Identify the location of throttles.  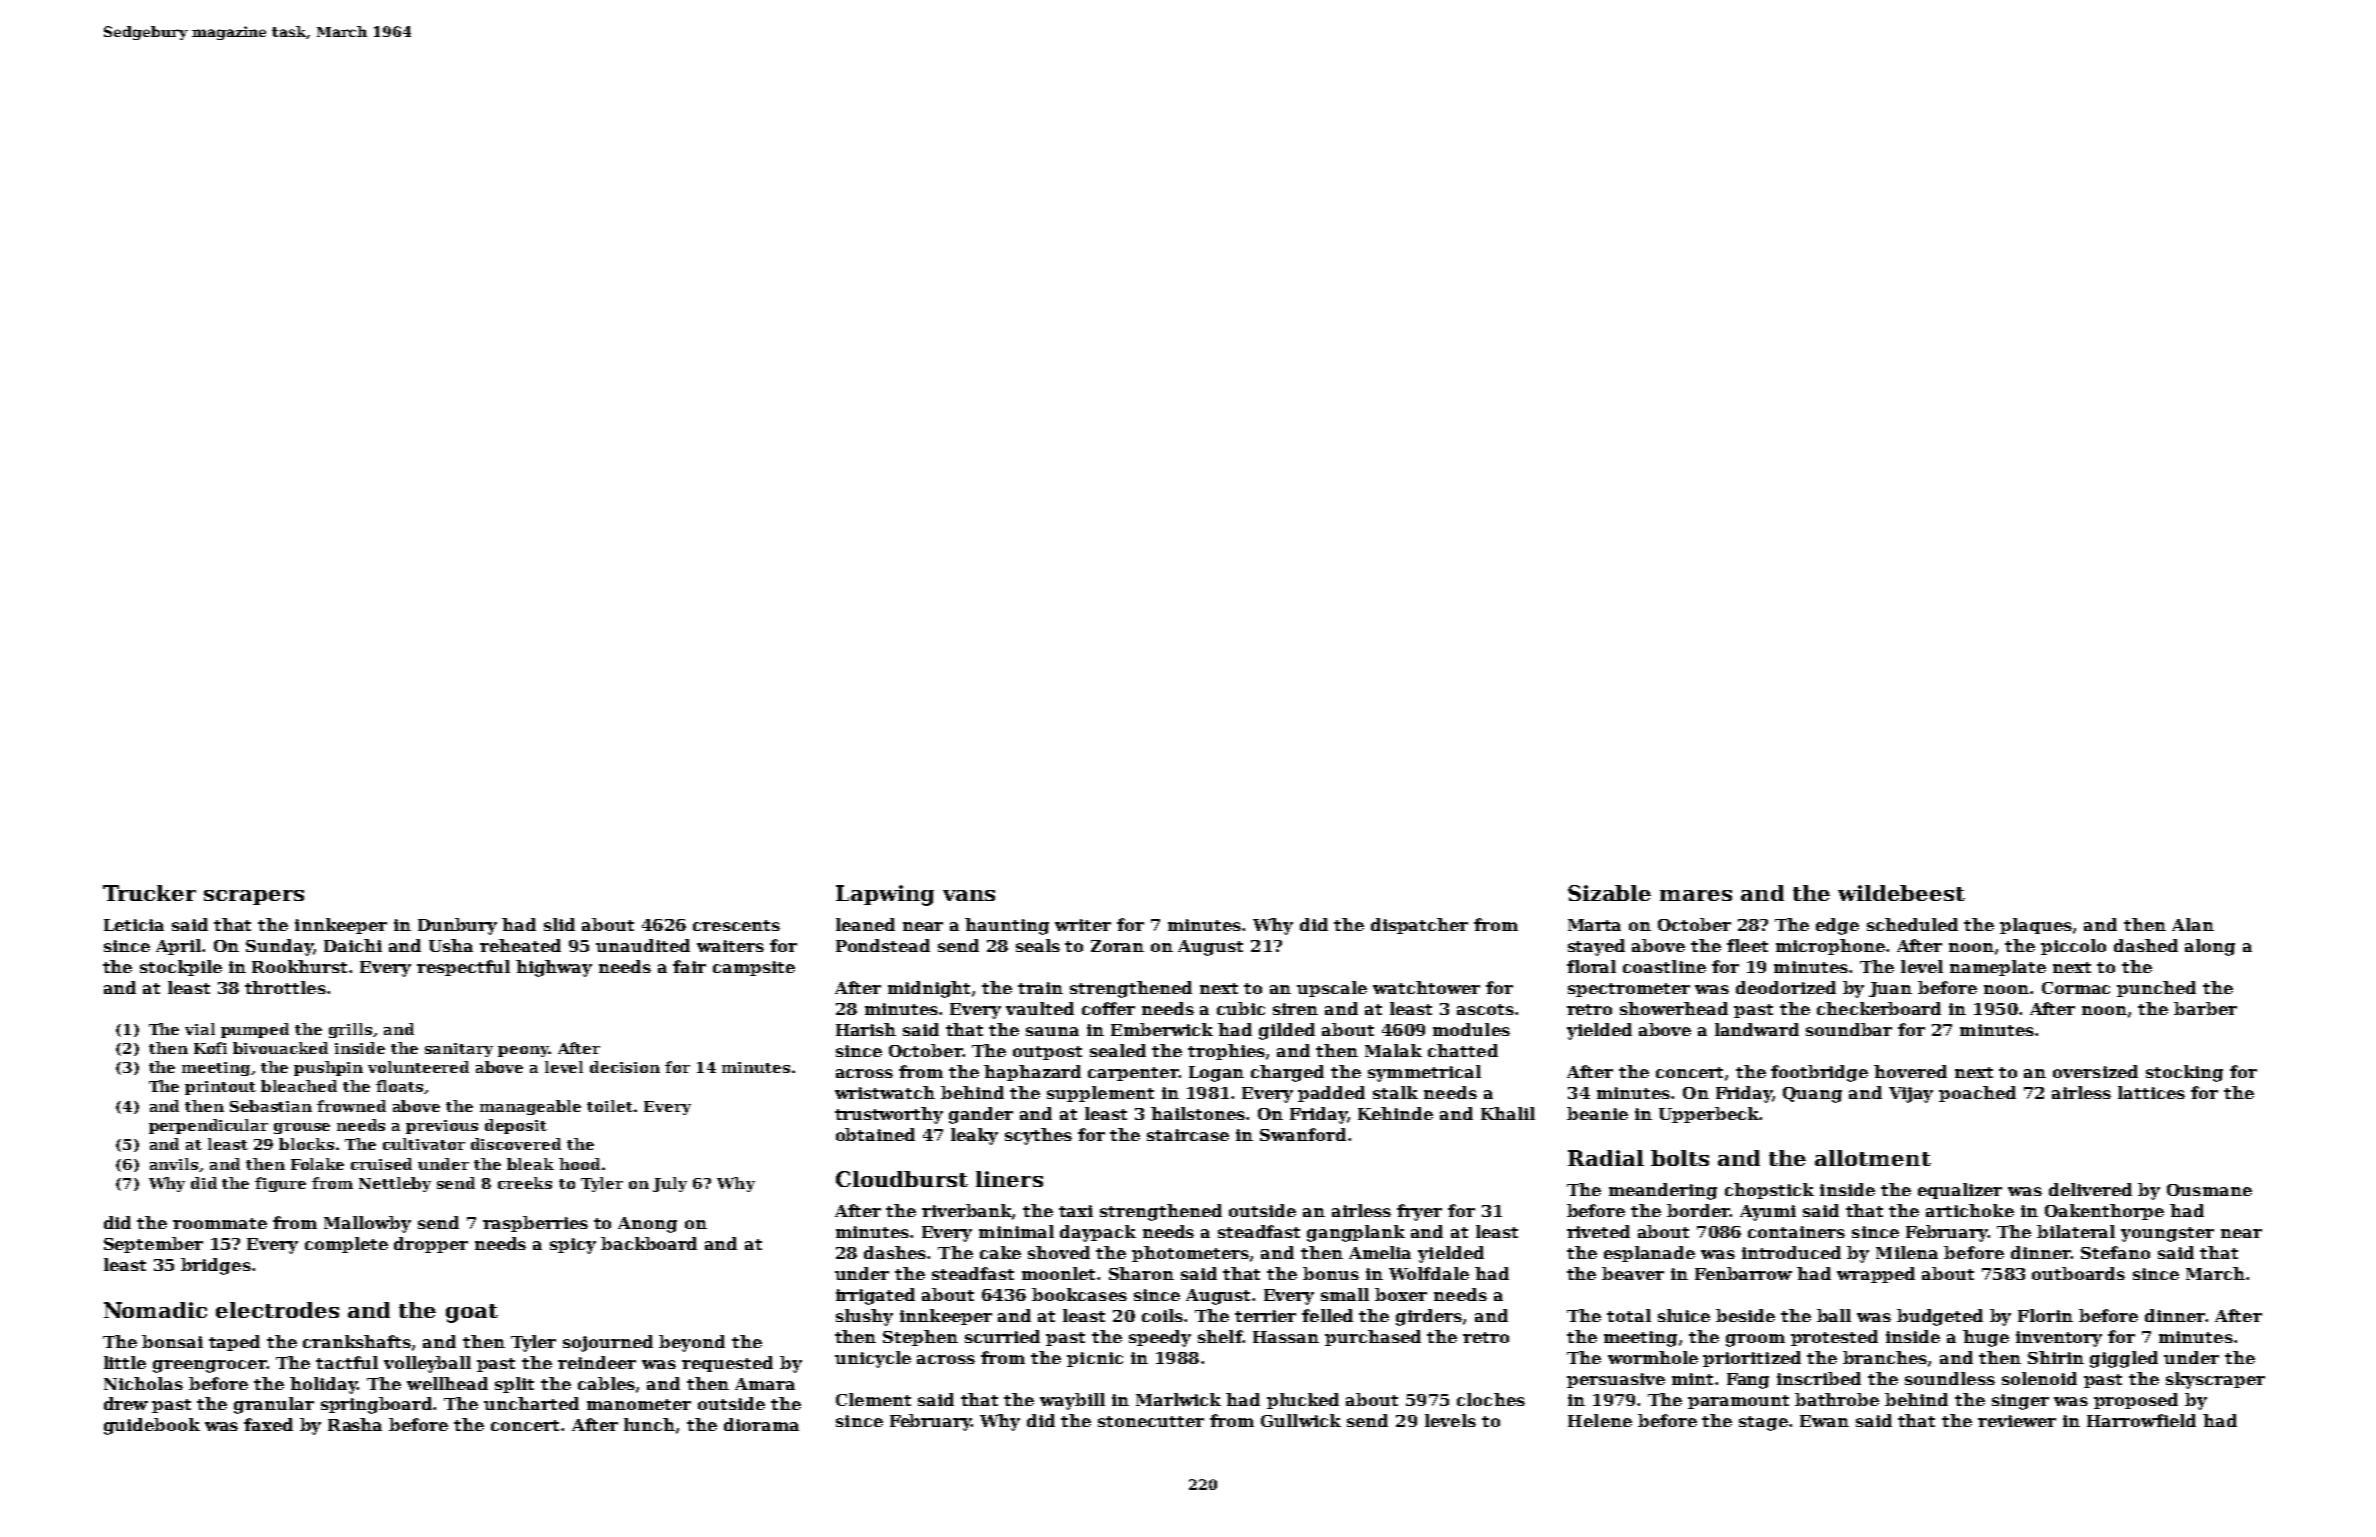
(285, 987).
